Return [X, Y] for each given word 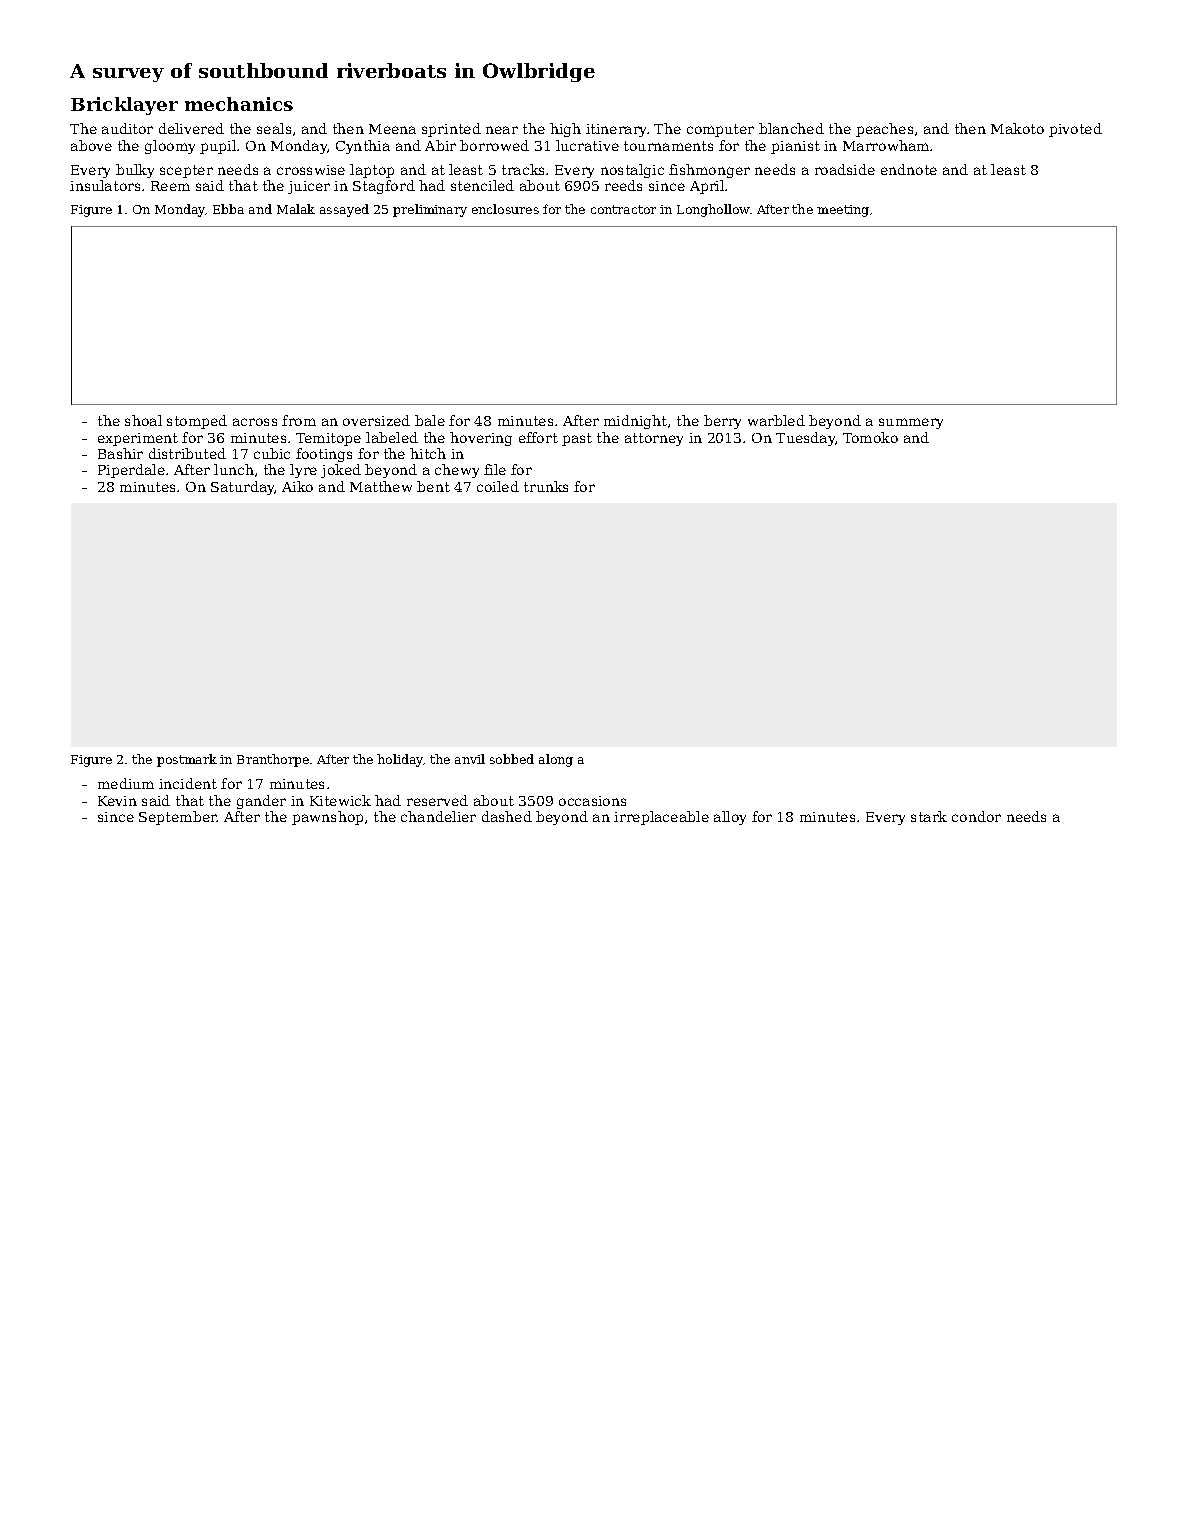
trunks [546, 486]
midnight [635, 422]
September [178, 818]
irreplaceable [661, 818]
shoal [143, 420]
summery [911, 423]
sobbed [512, 759]
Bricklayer [124, 106]
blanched [791, 128]
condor [976, 816]
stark [929, 816]
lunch [234, 469]
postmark [187, 760]
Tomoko [870, 437]
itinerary [617, 130]
